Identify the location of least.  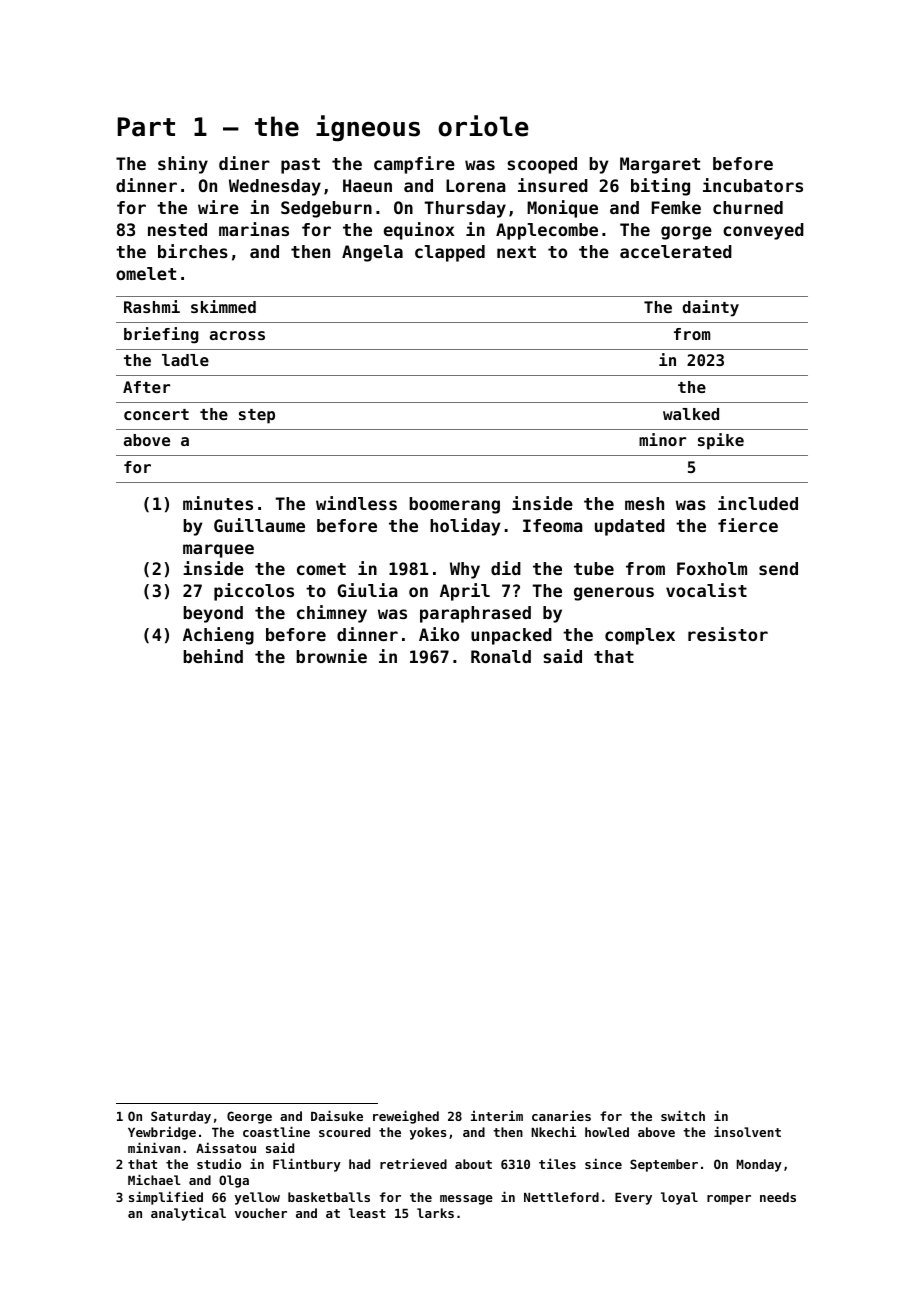
(367, 1213).
